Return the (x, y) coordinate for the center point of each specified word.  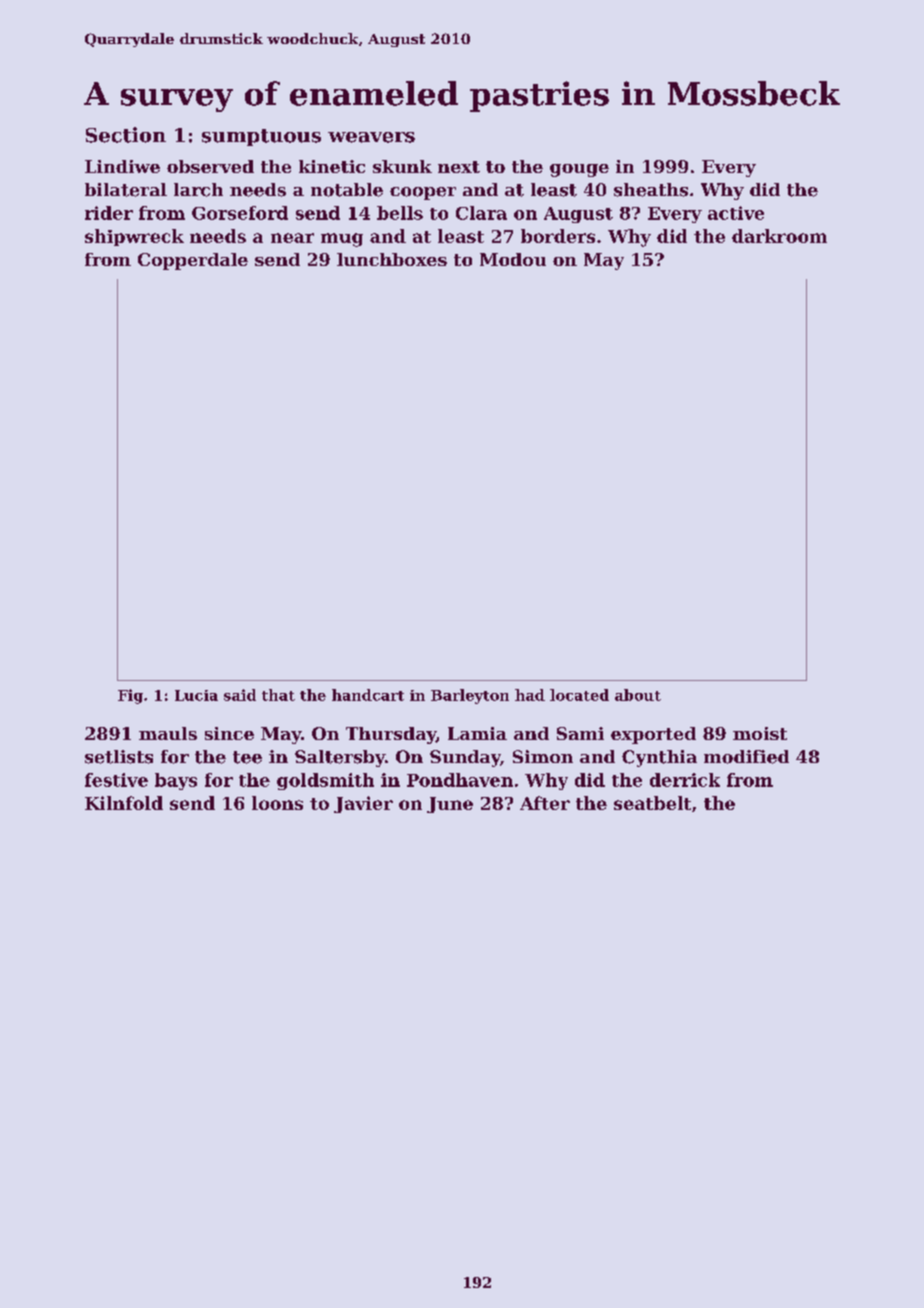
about (638, 695)
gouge (579, 170)
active (736, 213)
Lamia (477, 733)
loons (277, 803)
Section (126, 135)
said (240, 695)
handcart (368, 695)
